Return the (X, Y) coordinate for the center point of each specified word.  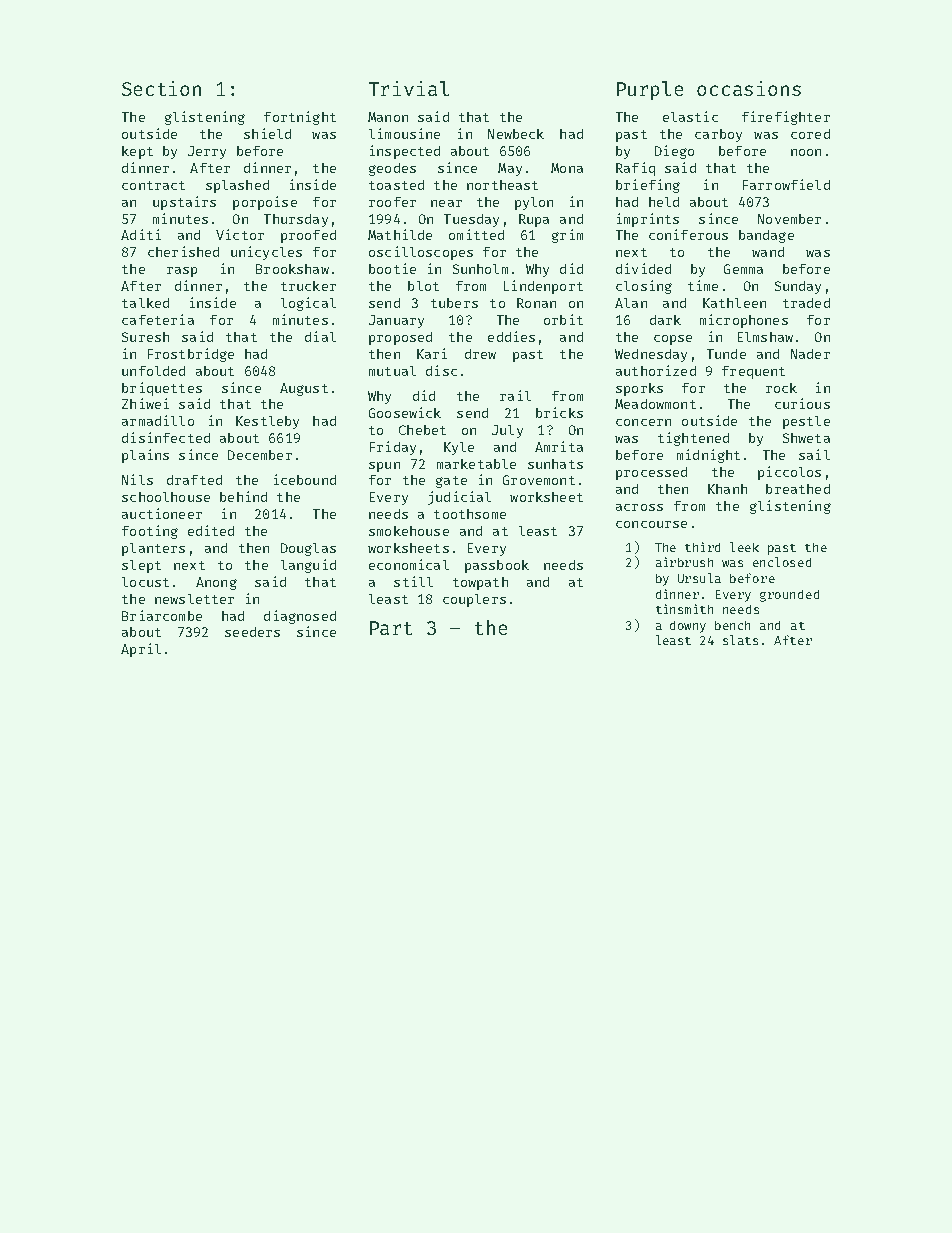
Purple (650, 90)
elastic (690, 116)
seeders (252, 632)
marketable (476, 464)
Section (161, 88)
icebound (305, 479)
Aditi (141, 234)
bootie (392, 268)
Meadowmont (655, 404)
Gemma (743, 269)
